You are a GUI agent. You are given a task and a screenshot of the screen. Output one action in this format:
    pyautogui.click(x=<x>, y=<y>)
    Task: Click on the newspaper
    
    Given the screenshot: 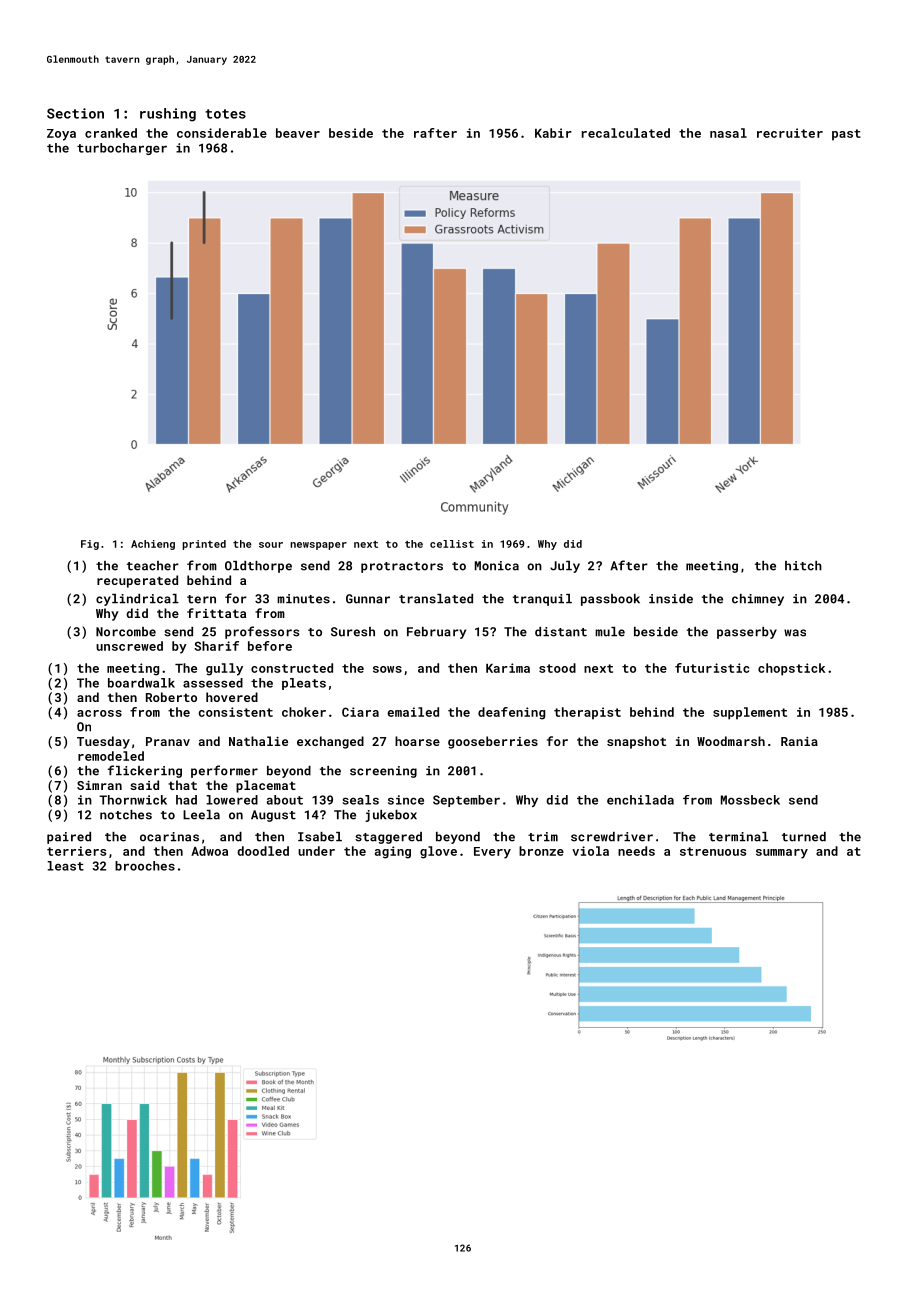 What is the action you would take?
    pyautogui.click(x=318, y=546)
